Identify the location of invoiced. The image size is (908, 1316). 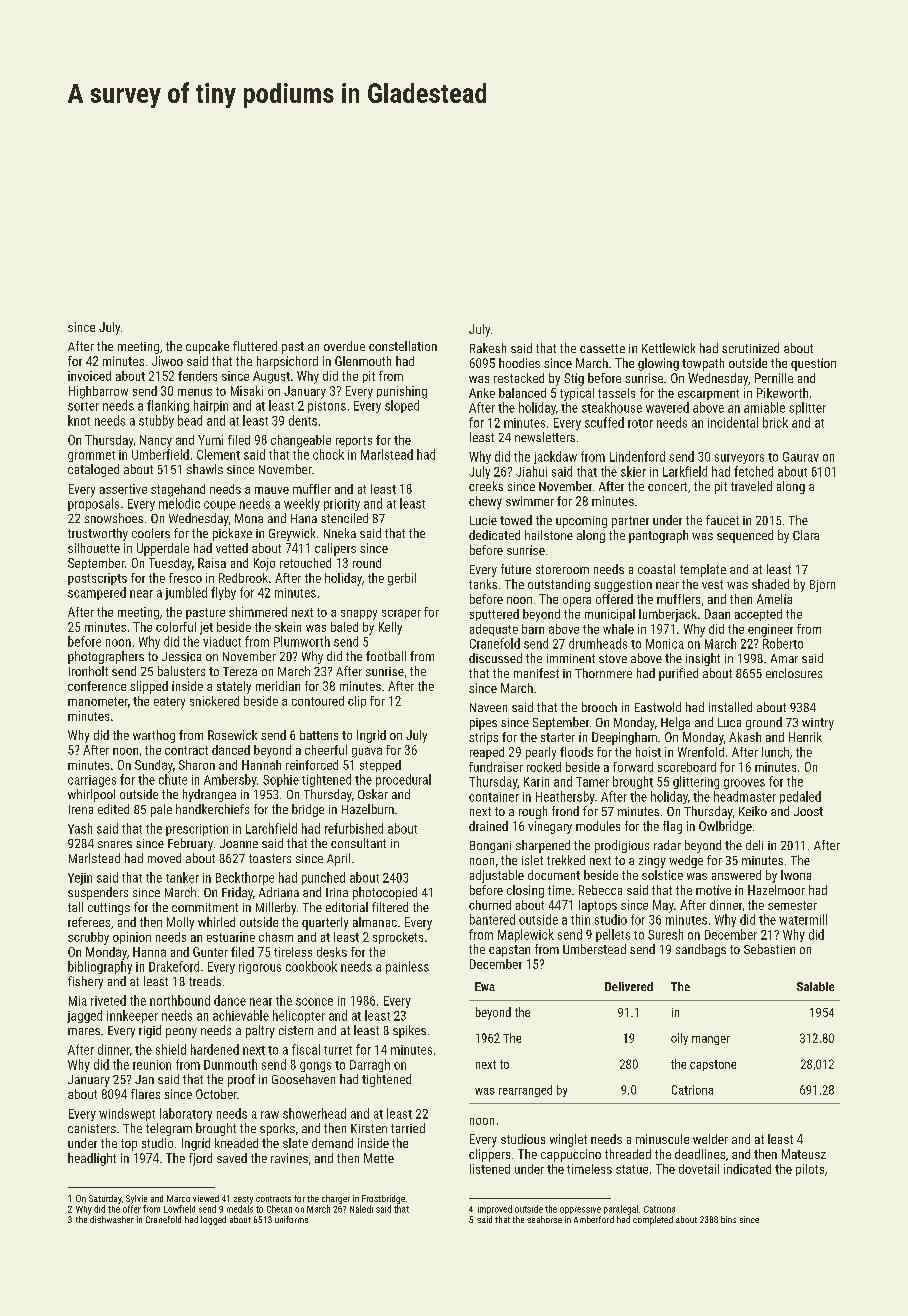
(89, 376).
